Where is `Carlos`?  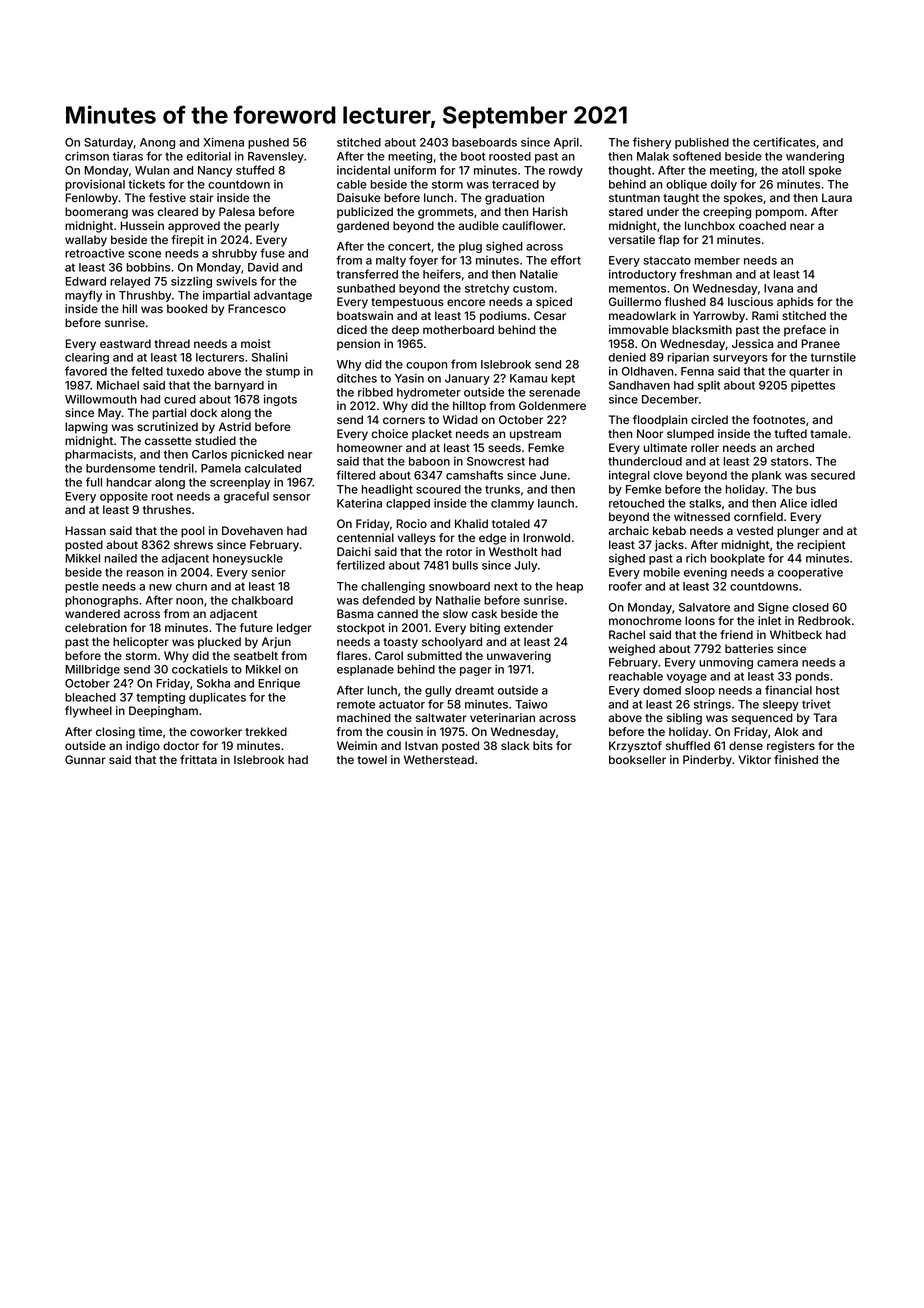 Carlos is located at coordinates (209, 454).
